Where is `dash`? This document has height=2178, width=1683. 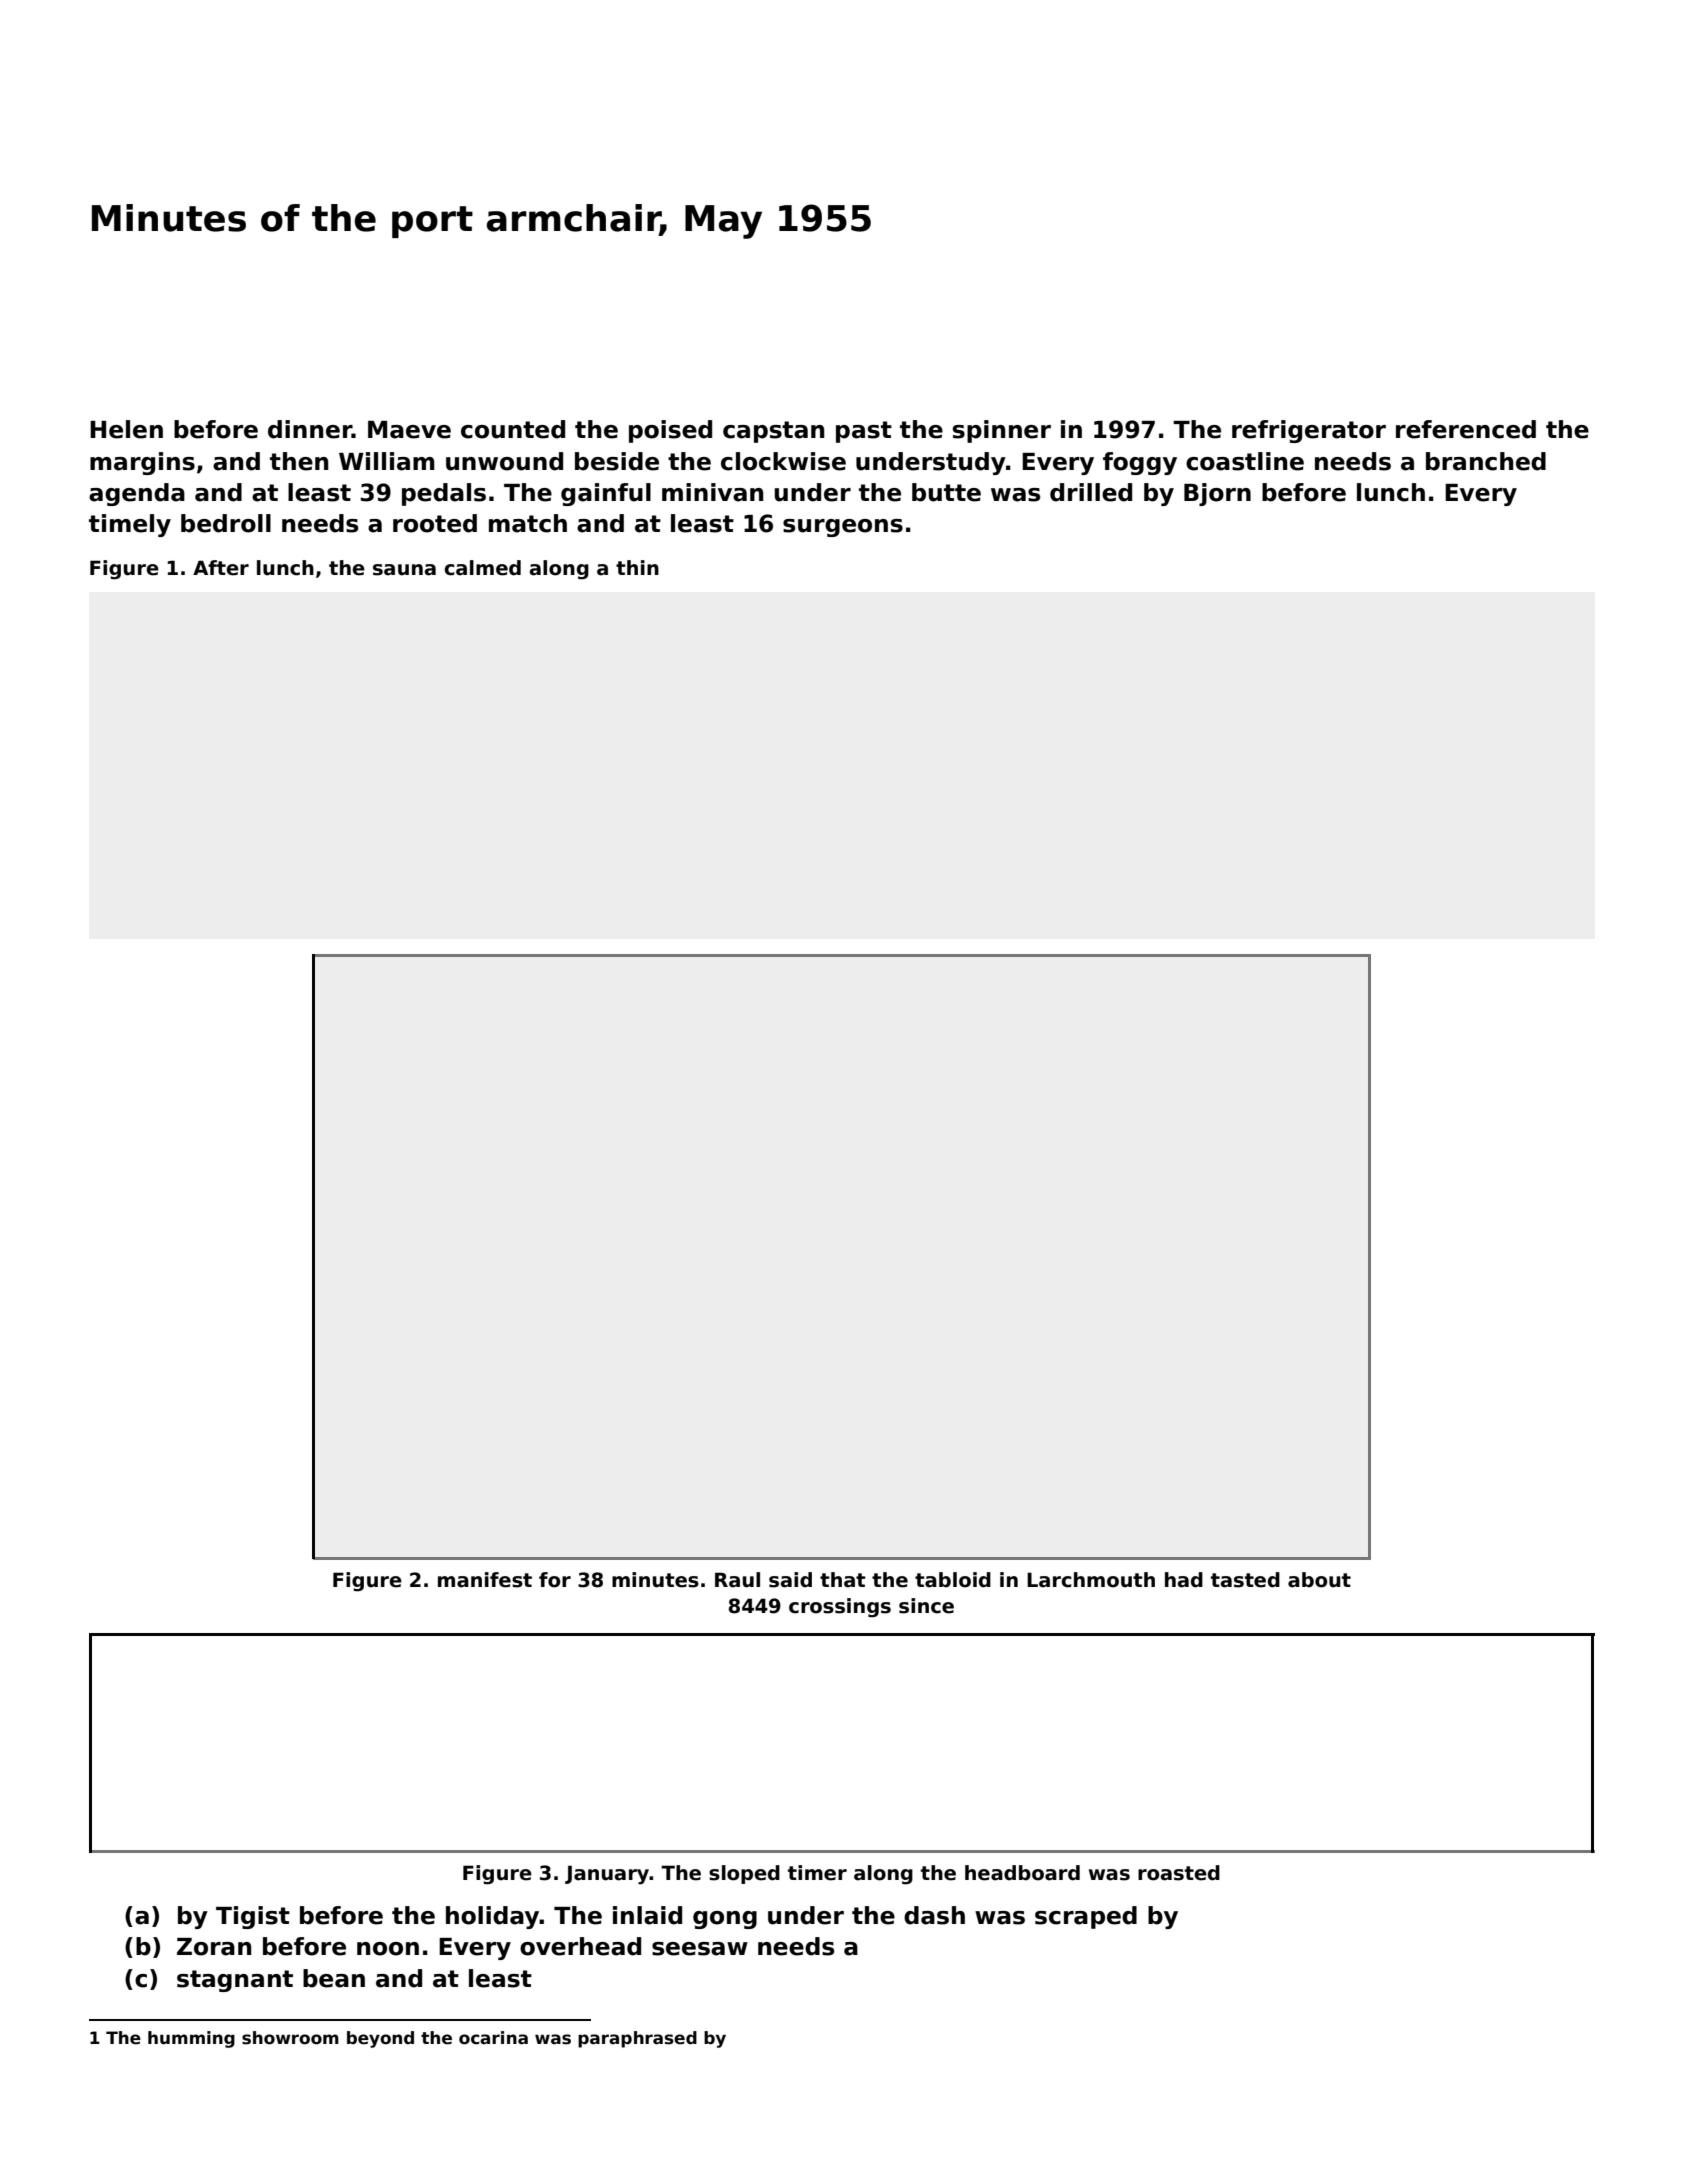 dash is located at coordinates (934, 1915).
